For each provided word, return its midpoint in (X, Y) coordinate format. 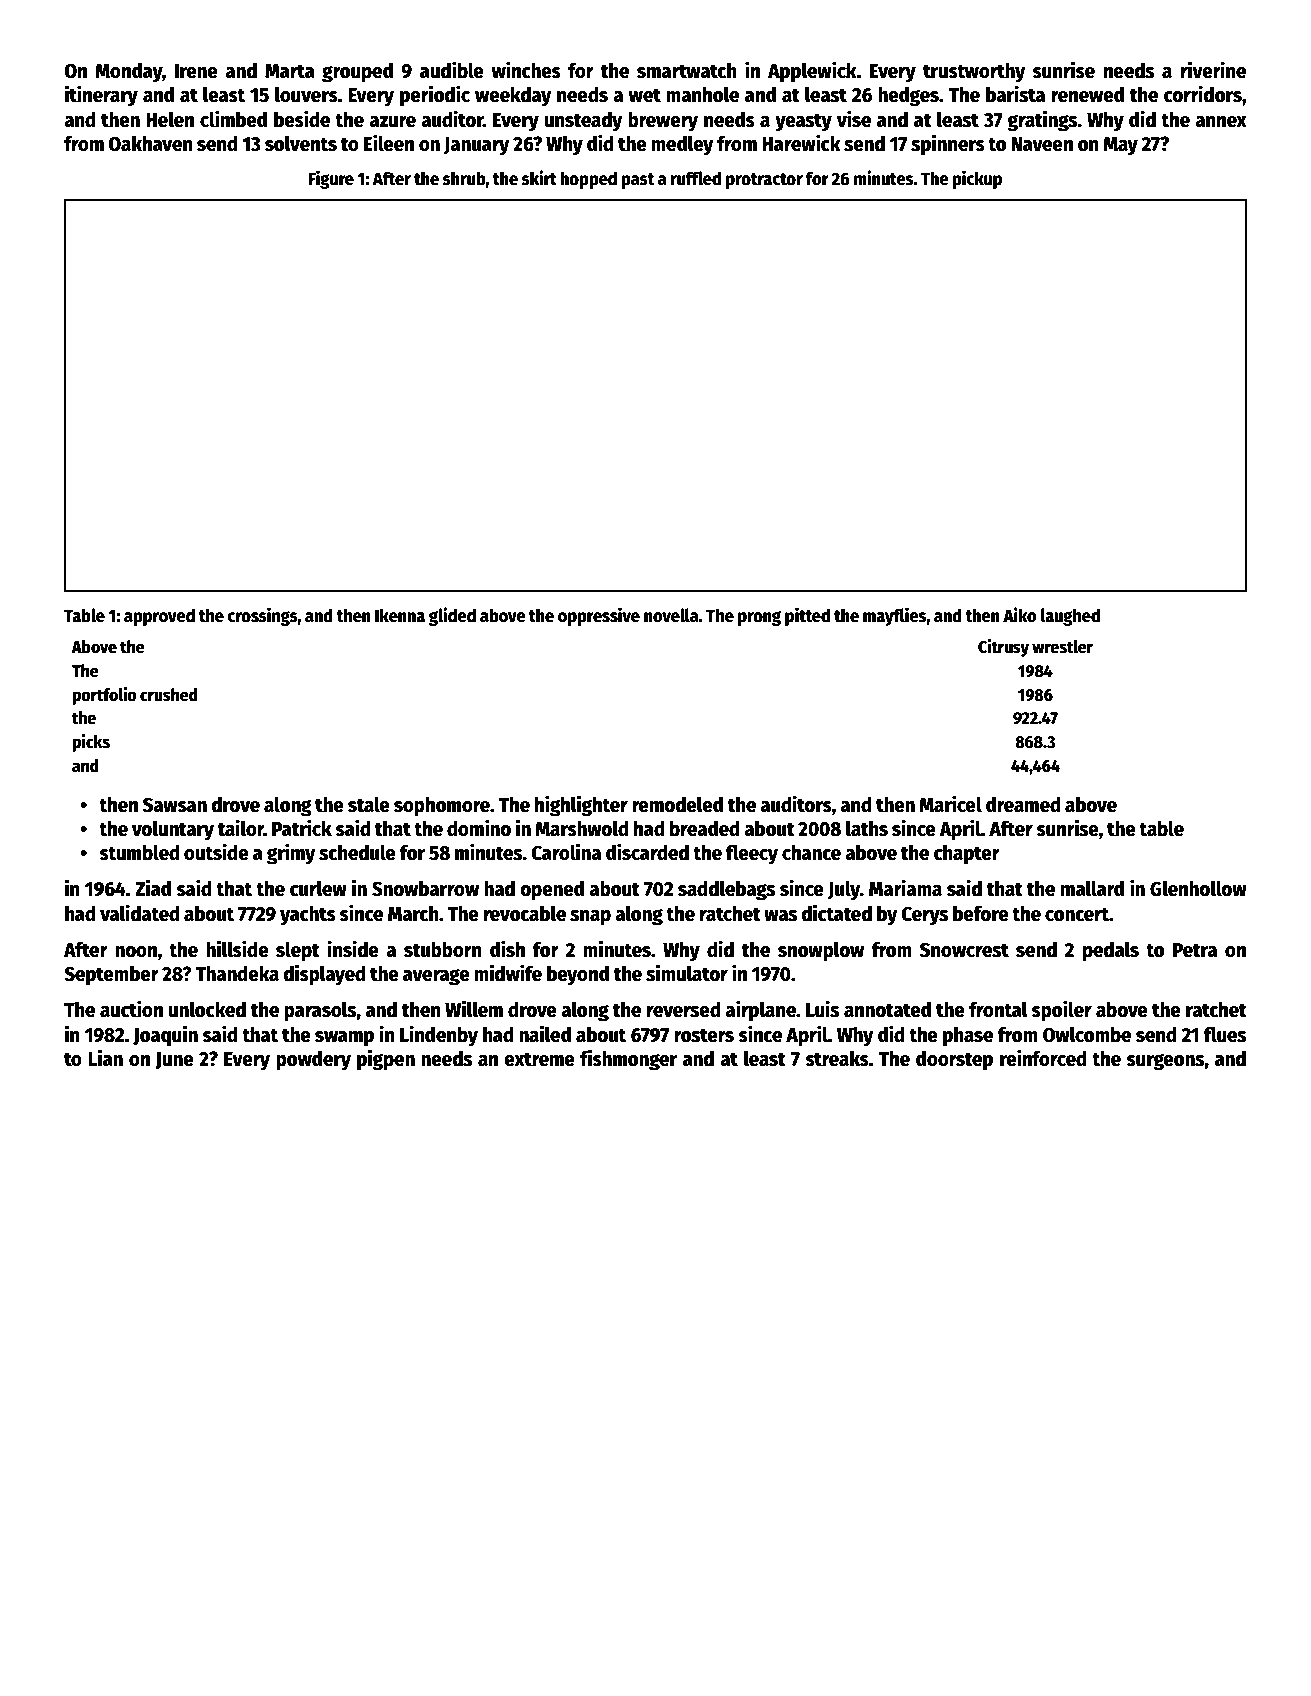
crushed (169, 695)
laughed (1070, 617)
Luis (822, 1009)
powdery (313, 1060)
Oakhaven (150, 143)
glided (452, 616)
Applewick (812, 72)
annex (1221, 122)
